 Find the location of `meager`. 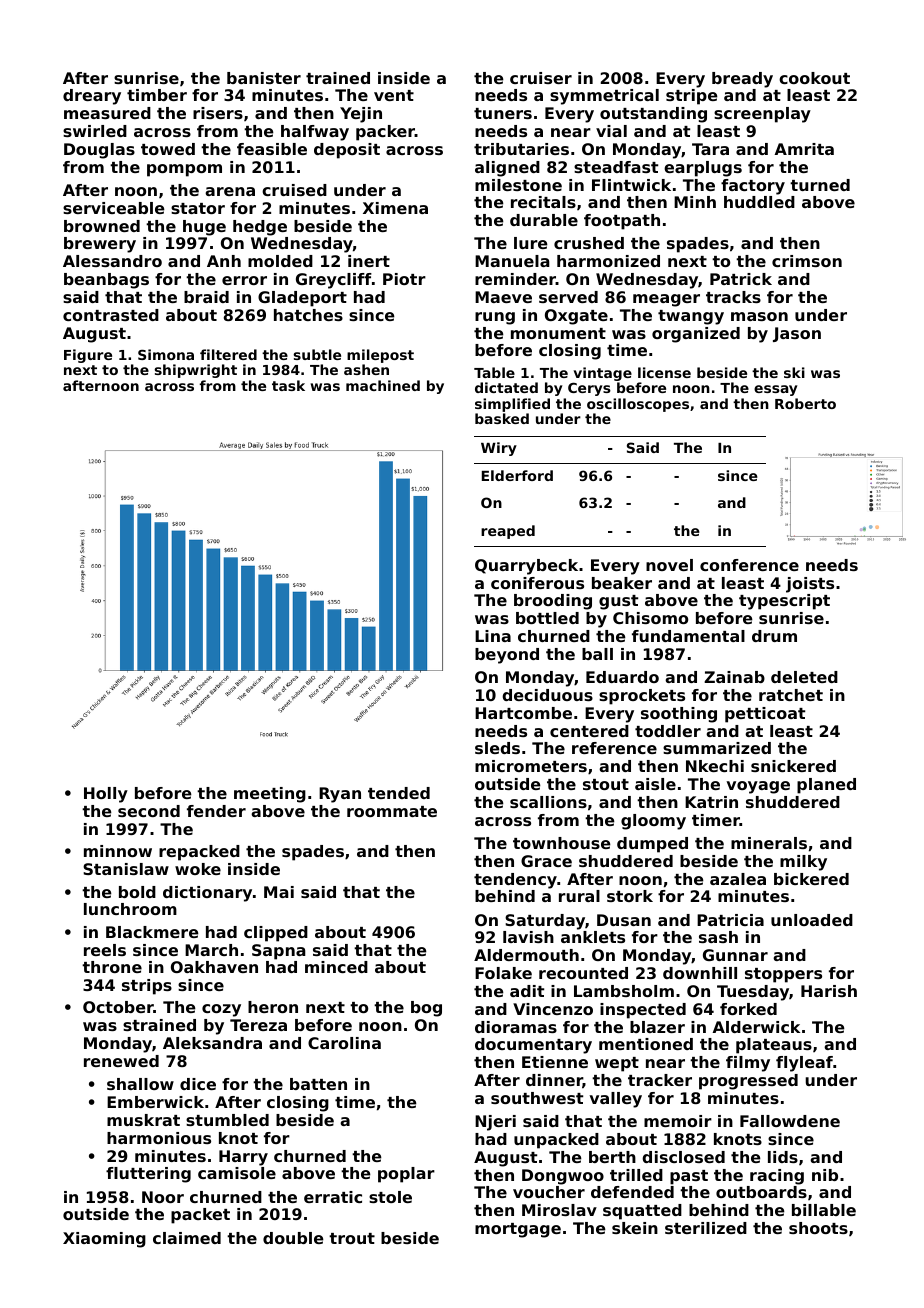

meager is located at coordinates (666, 300).
